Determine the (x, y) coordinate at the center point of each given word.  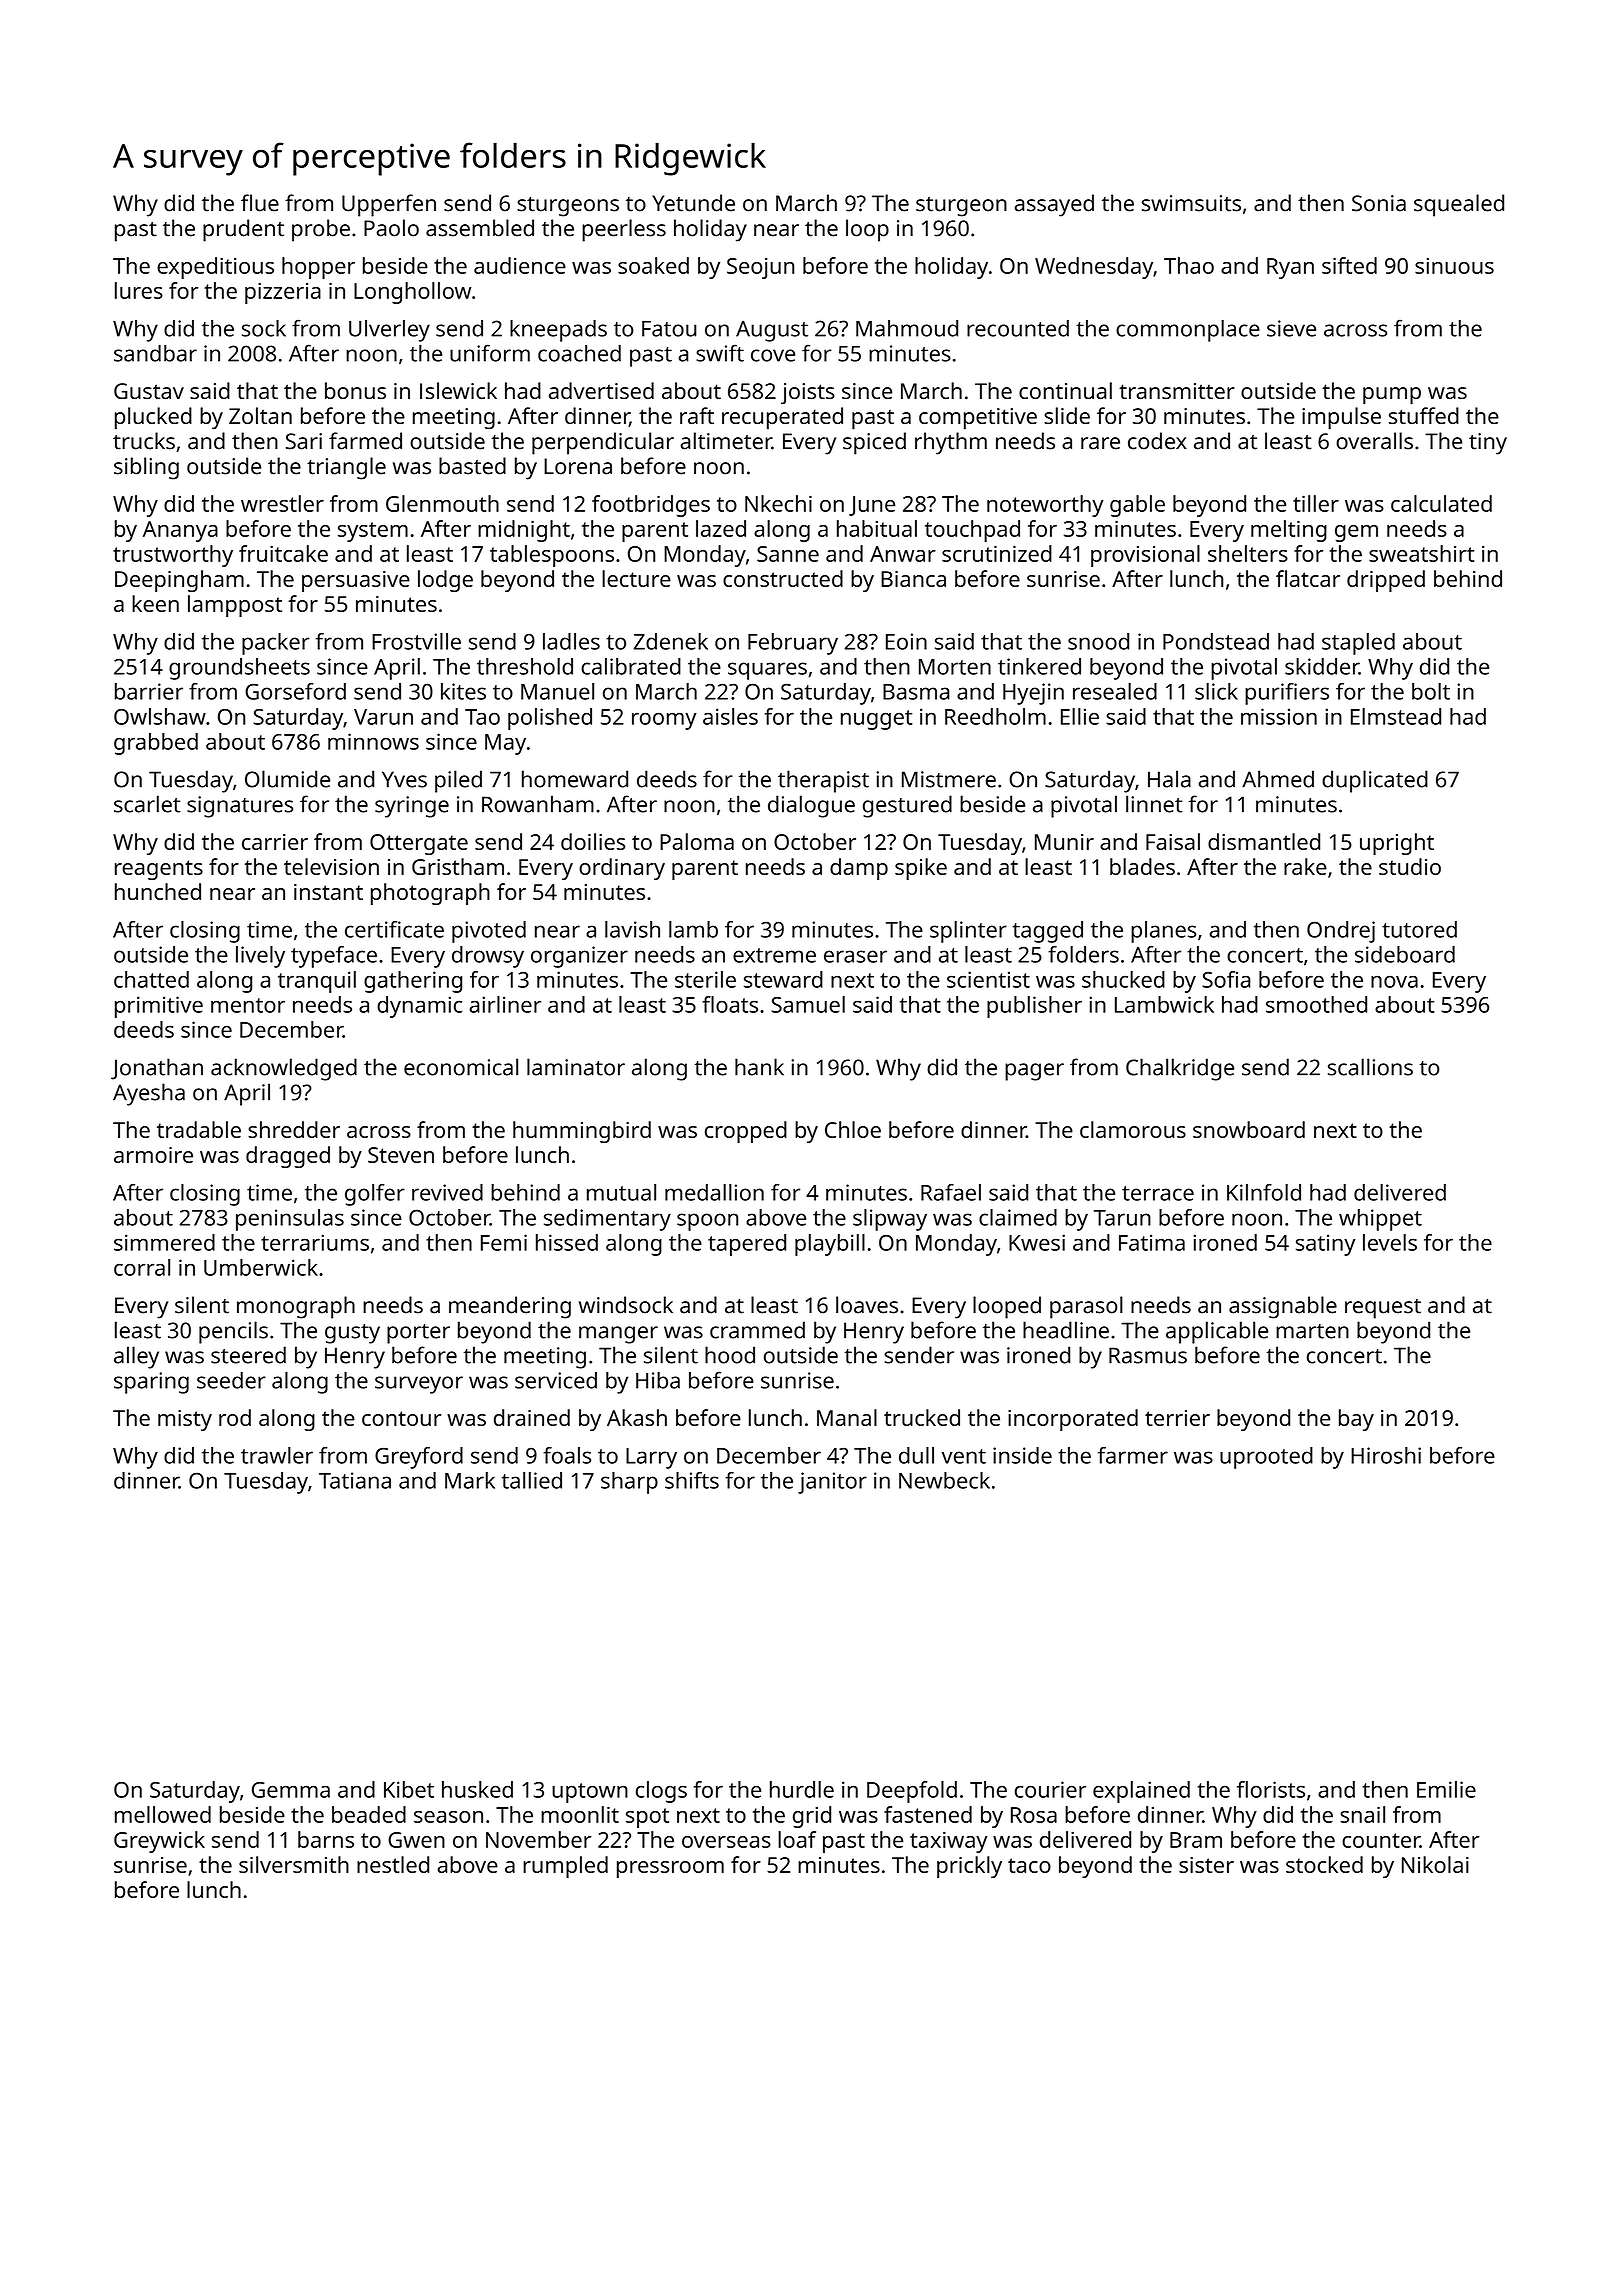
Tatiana (355, 1480)
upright (1397, 844)
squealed (1459, 205)
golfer (375, 1195)
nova (1394, 981)
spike (921, 869)
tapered (747, 1245)
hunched (158, 891)
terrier (1177, 1418)
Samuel (808, 1004)
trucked (922, 1417)
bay (1356, 1420)
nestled (393, 1864)
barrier (149, 691)
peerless (624, 230)
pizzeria (283, 293)
